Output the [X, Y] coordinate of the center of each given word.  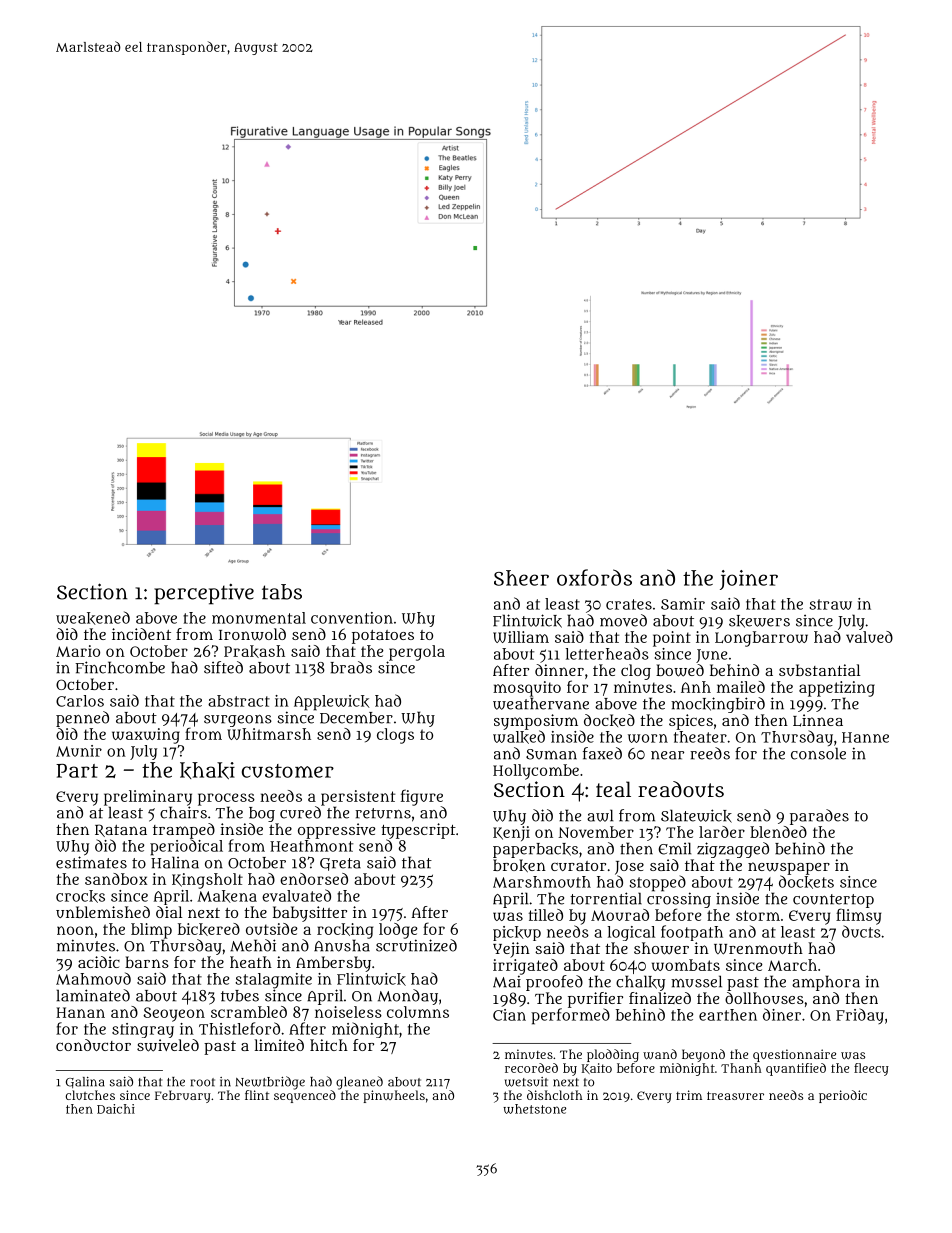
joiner [749, 580]
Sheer [521, 578]
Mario [78, 651]
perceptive [204, 594]
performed [570, 1016]
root [203, 1082]
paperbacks [535, 850]
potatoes [383, 637]
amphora [826, 983]
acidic [99, 962]
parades [819, 817]
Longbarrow [761, 639]
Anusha [342, 945]
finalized [660, 998]
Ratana [121, 830]
